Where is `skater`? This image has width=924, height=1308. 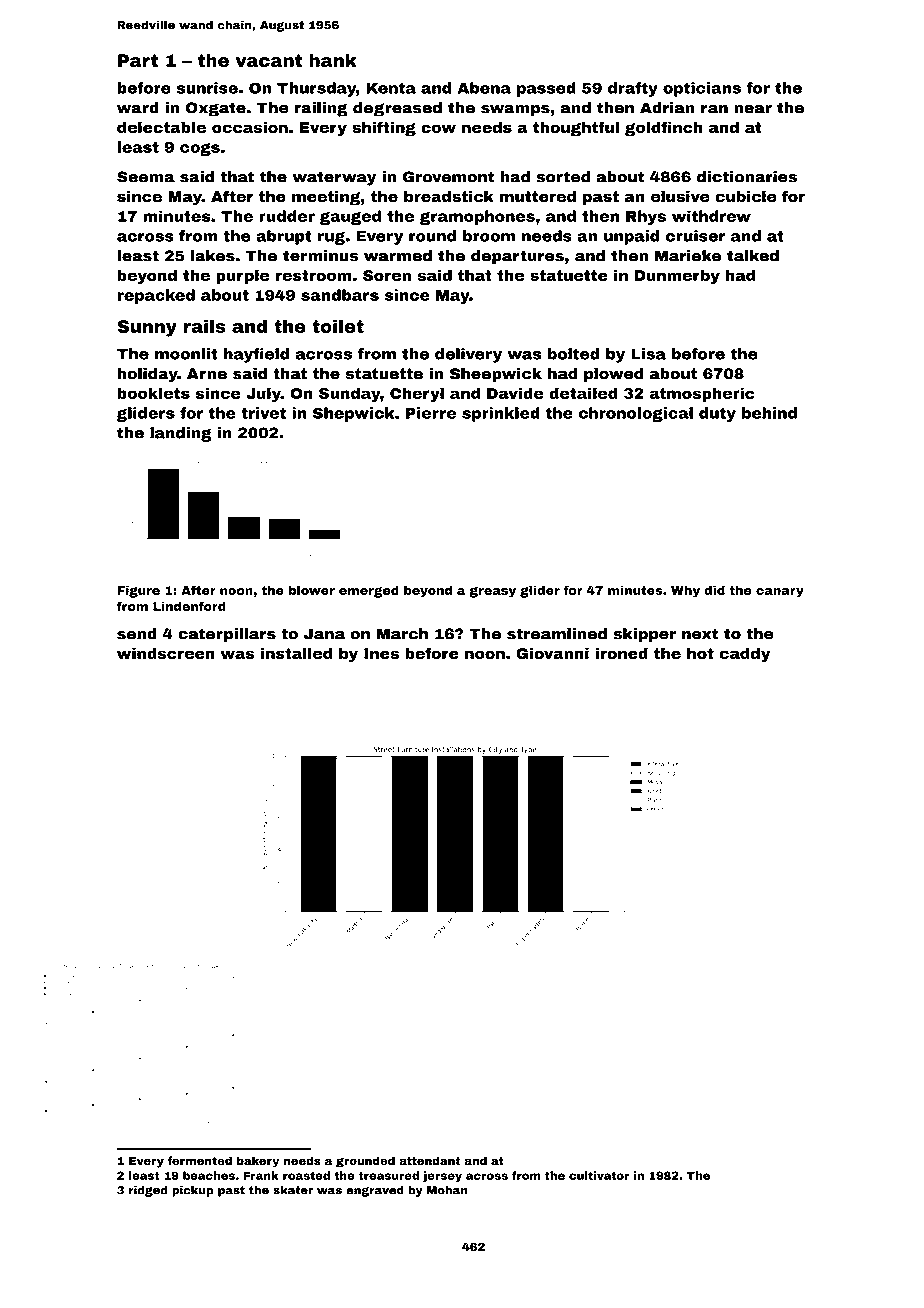 skater is located at coordinates (293, 1190).
